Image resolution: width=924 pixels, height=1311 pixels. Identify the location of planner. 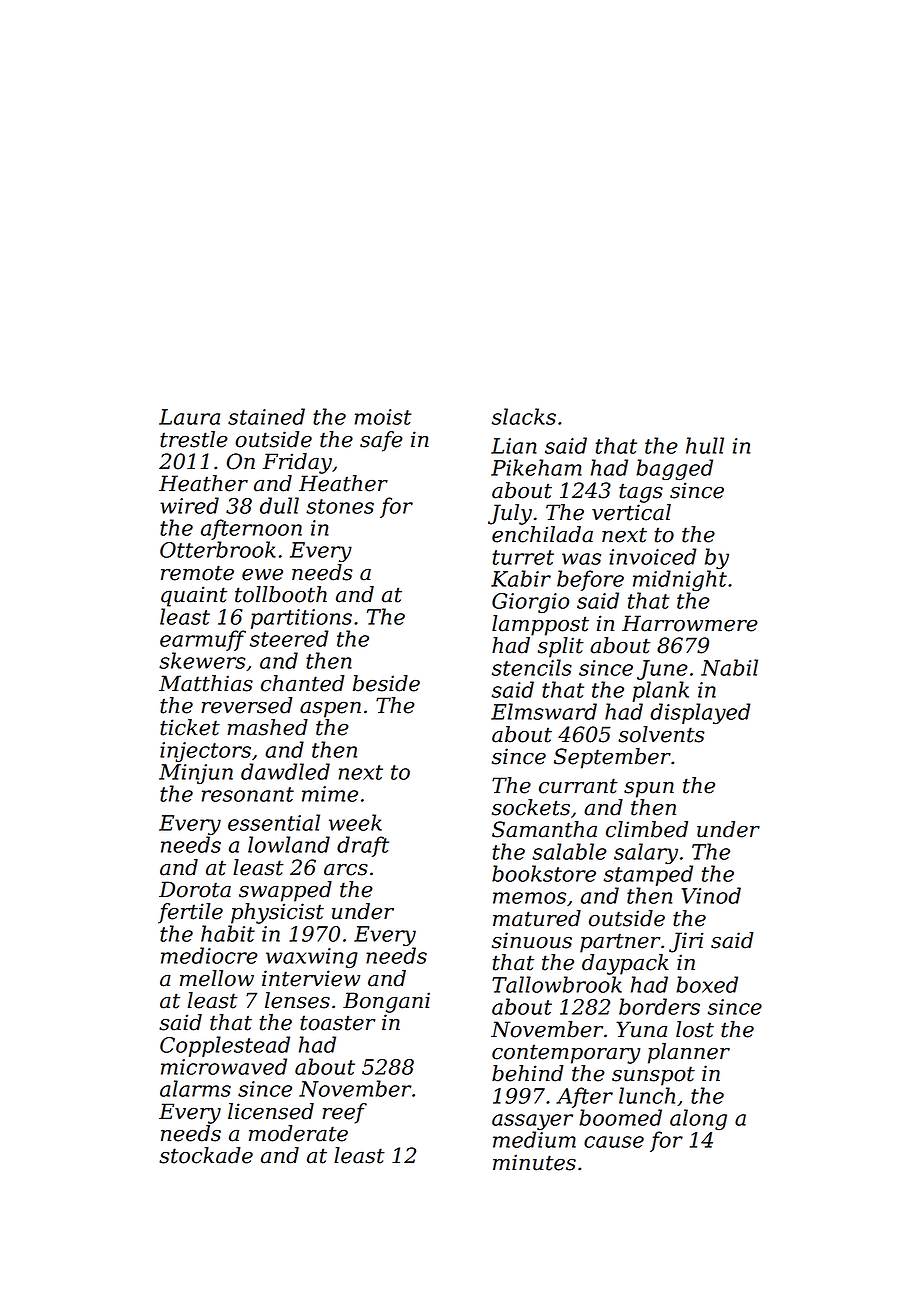
(689, 1053).
